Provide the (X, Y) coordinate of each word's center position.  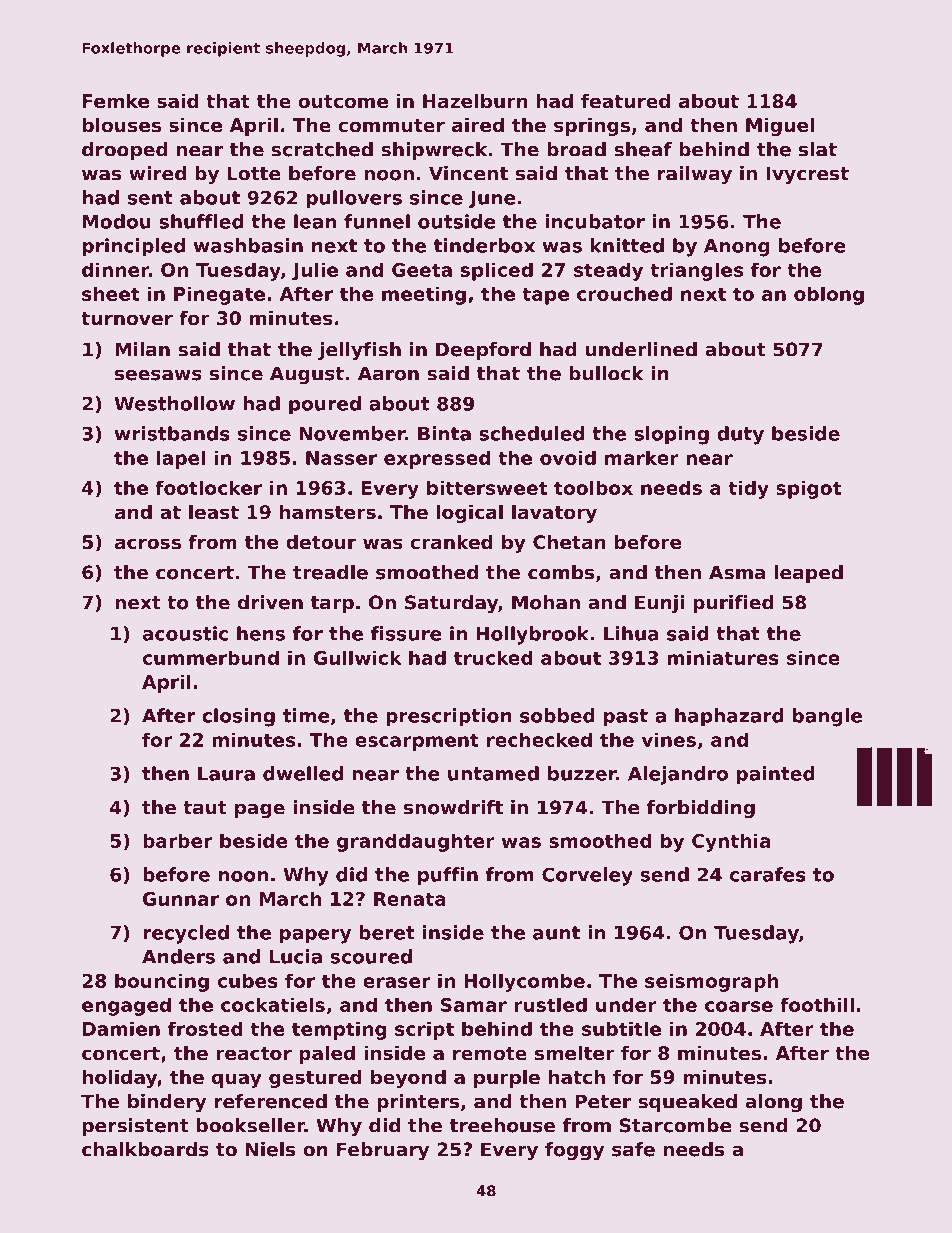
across (148, 544)
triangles (696, 271)
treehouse (502, 1125)
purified (733, 604)
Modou (117, 221)
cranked (451, 542)
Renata (410, 899)
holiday (120, 1079)
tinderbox (484, 245)
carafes (768, 874)
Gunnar (181, 899)
